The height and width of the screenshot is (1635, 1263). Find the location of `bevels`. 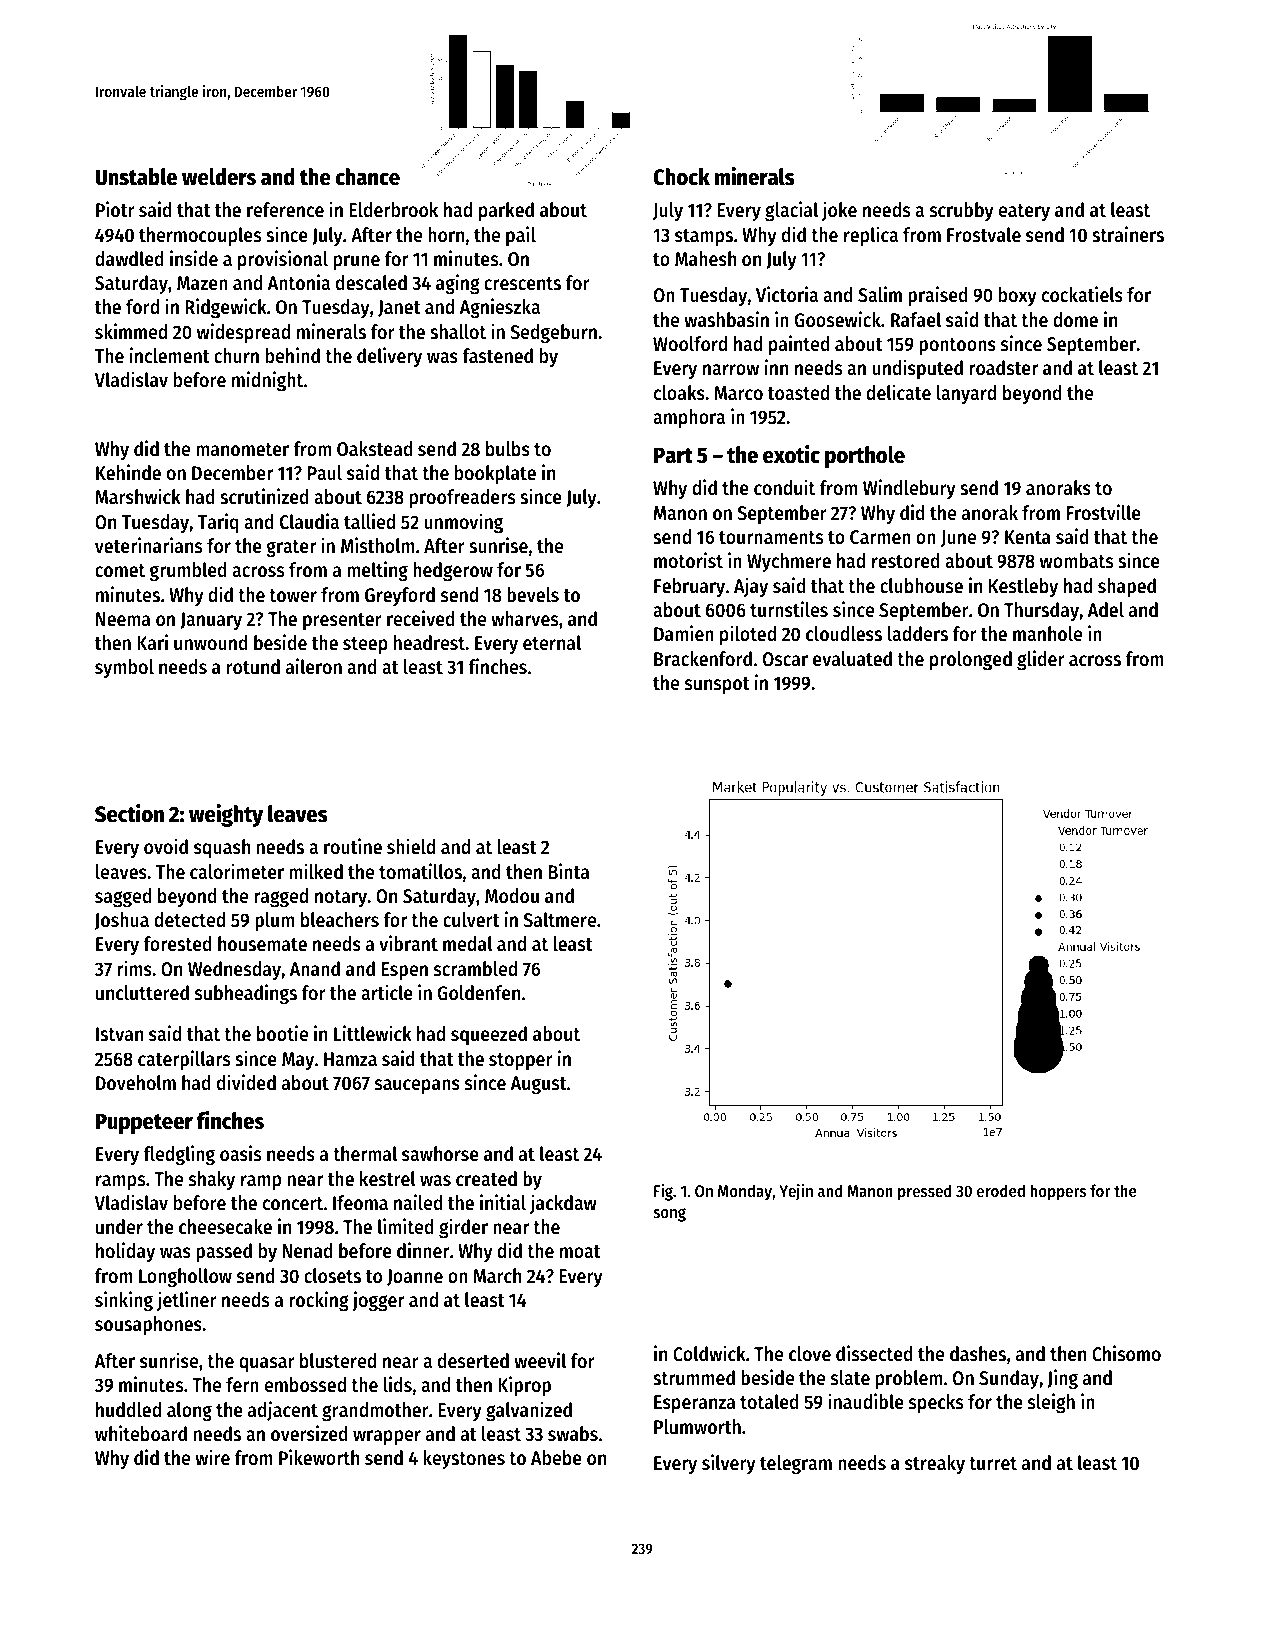

bevels is located at coordinates (533, 595).
